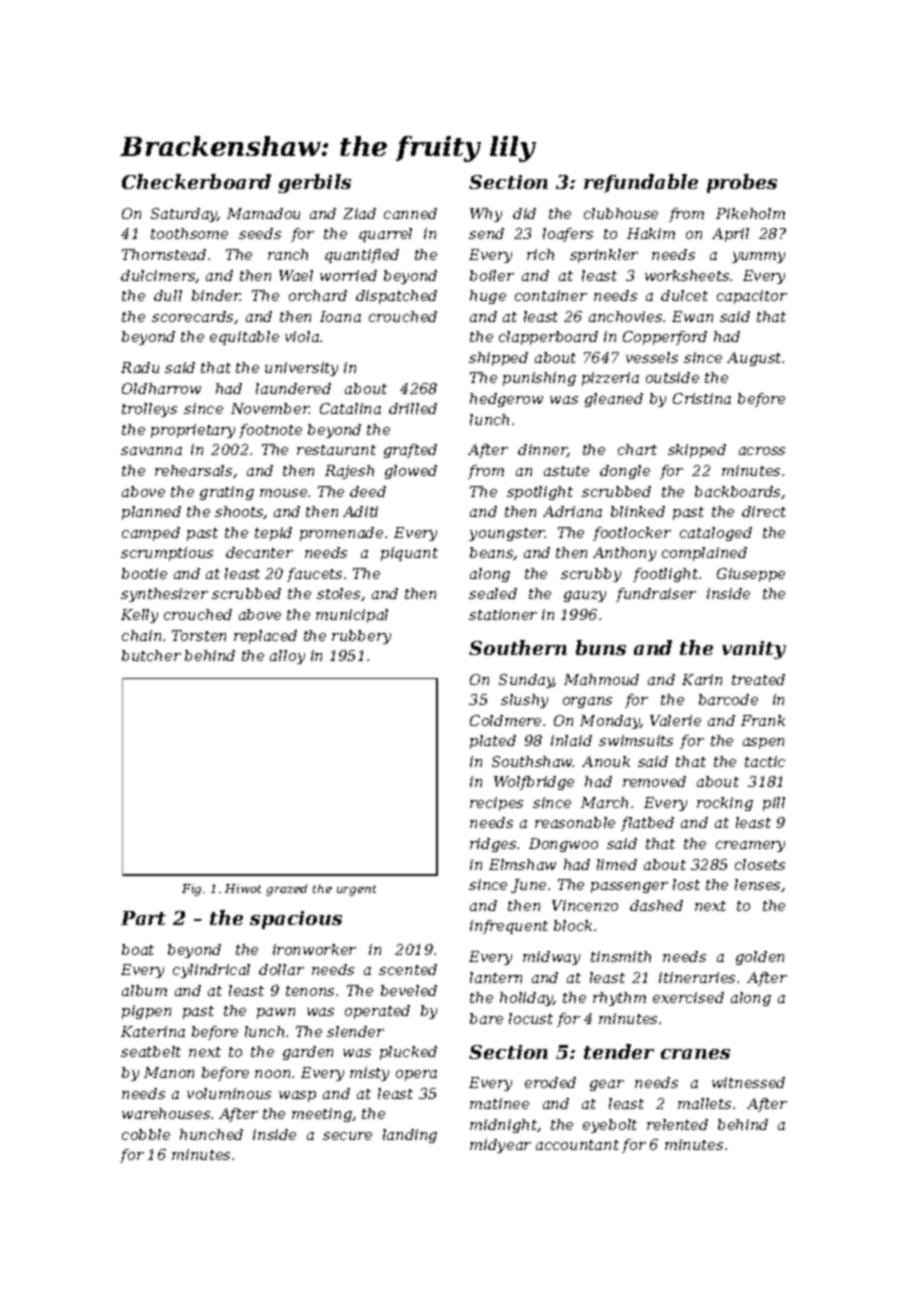  I want to click on Kelly, so click(139, 616).
